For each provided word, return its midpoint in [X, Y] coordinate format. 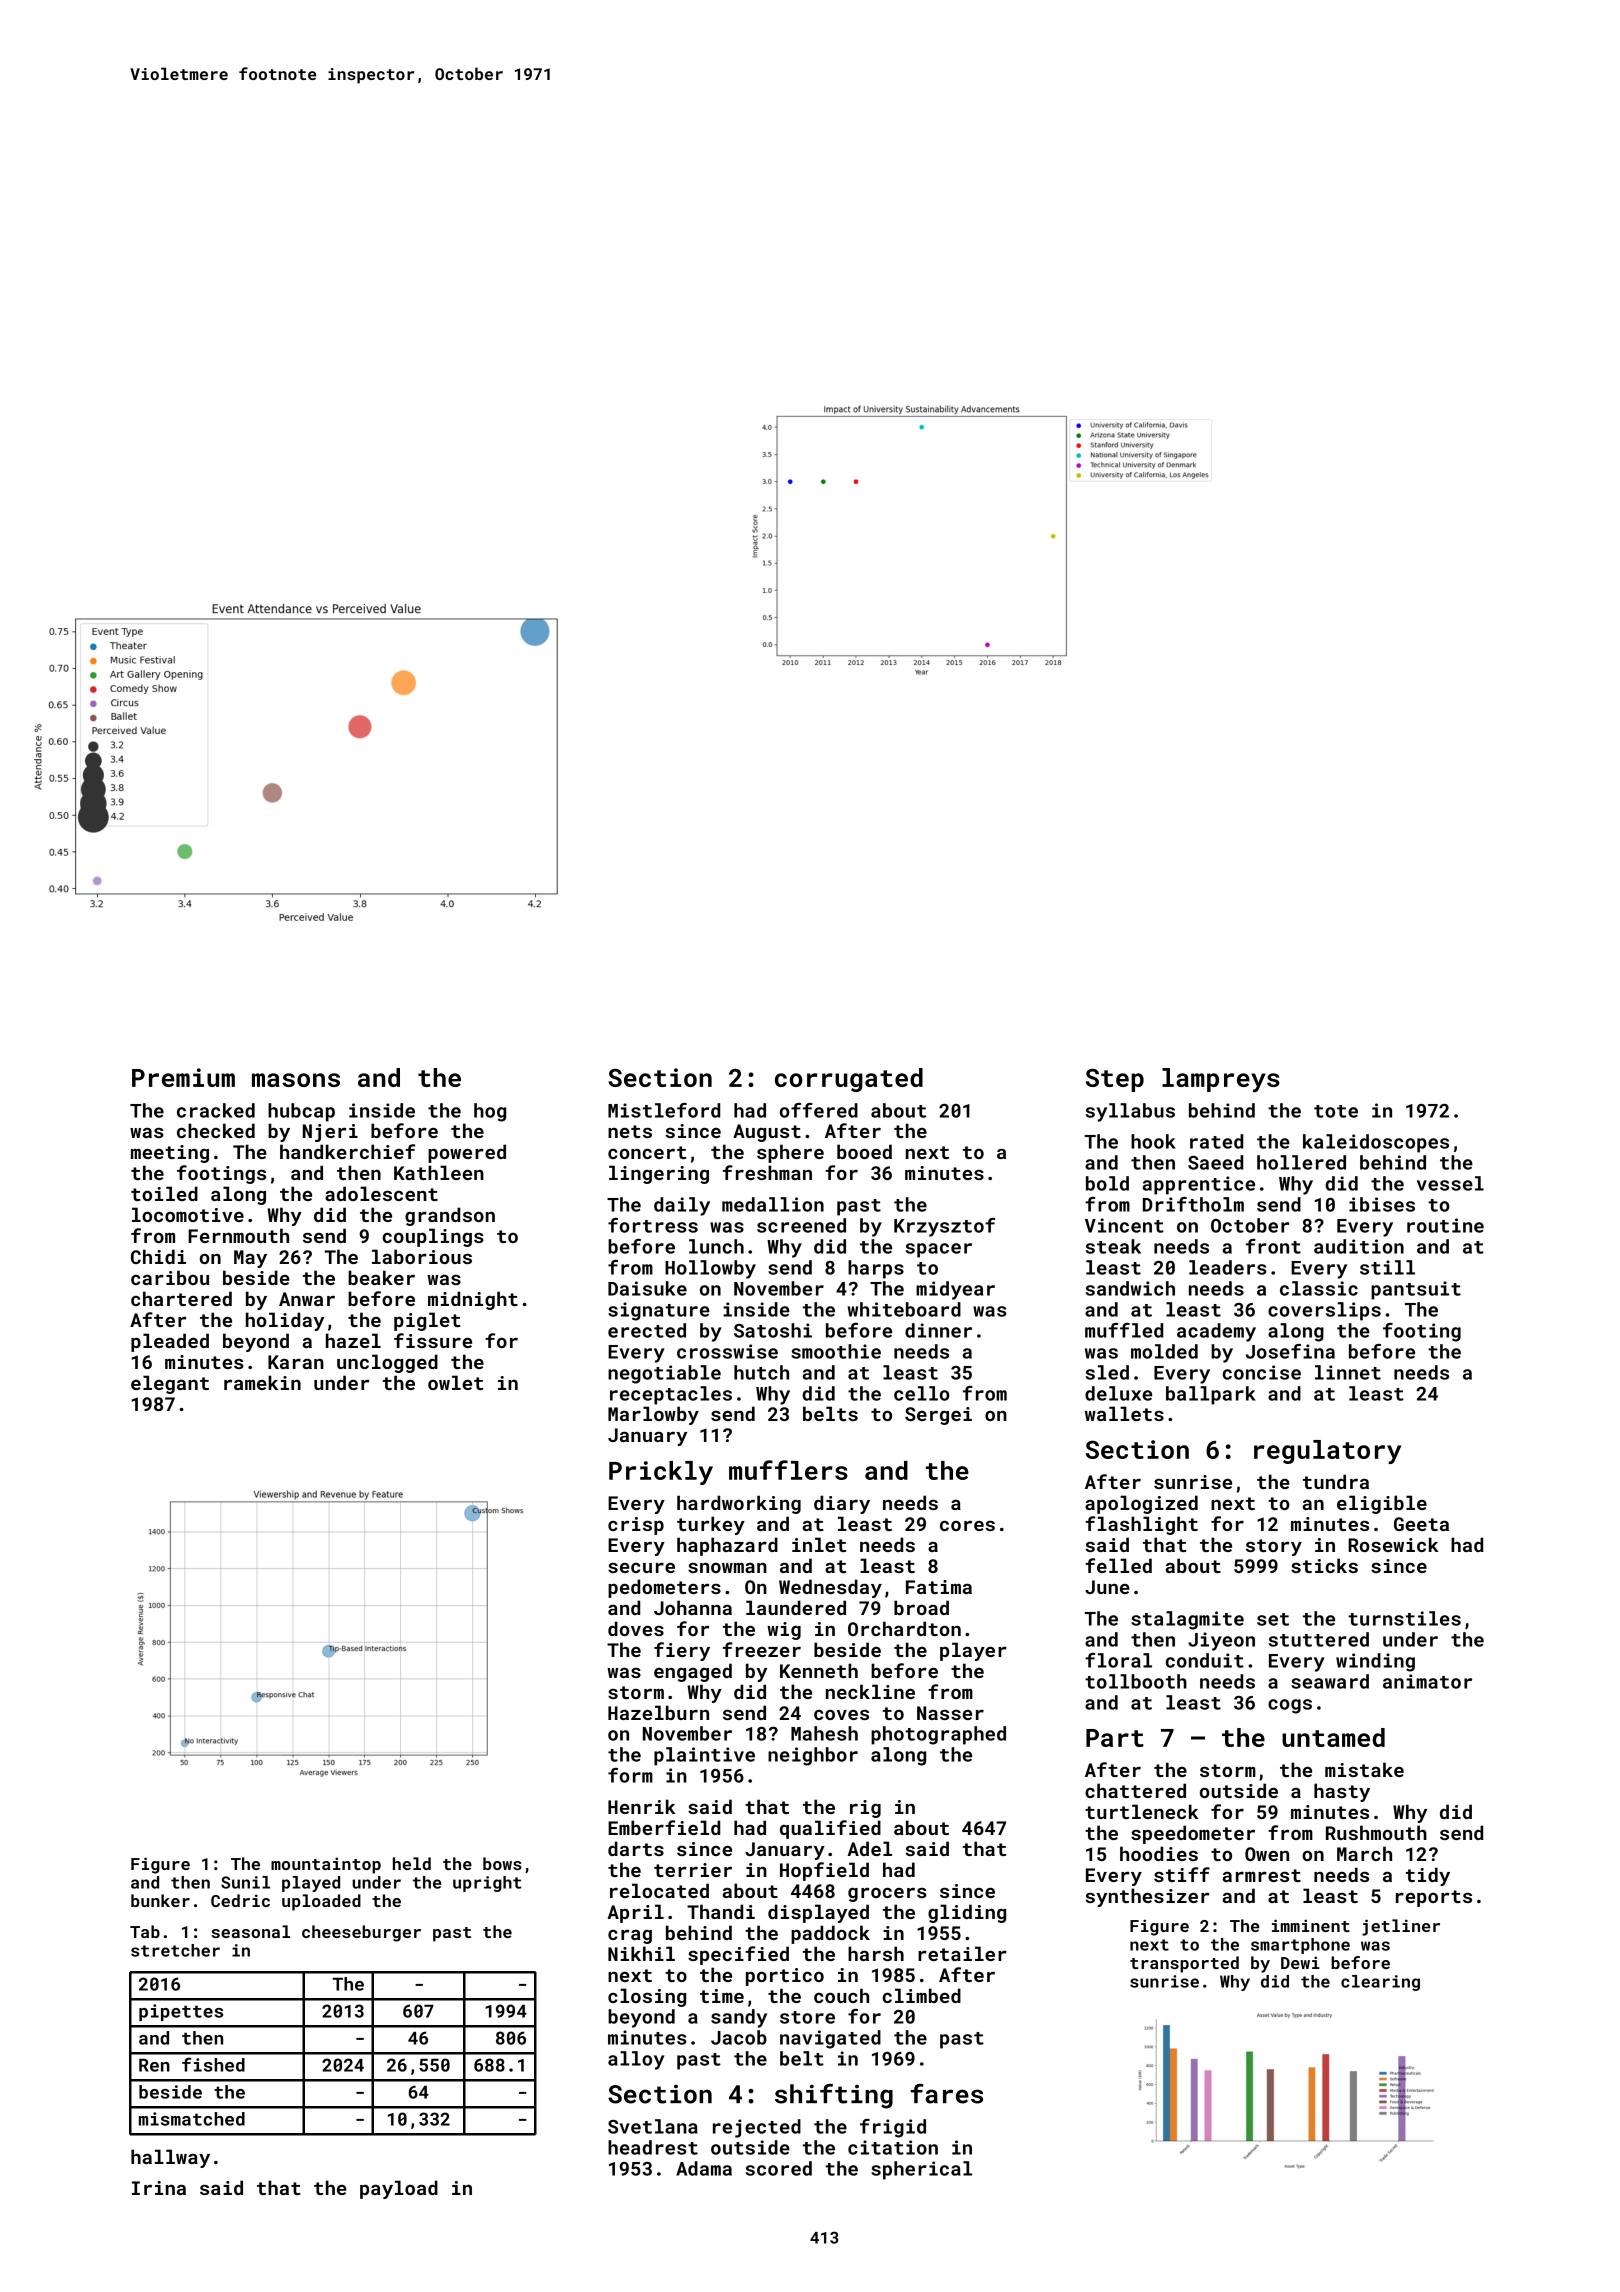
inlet [819, 1544]
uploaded [321, 1902]
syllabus [1130, 1112]
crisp [636, 1526]
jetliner [1401, 1927]
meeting [170, 1154]
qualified [830, 1829]
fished [213, 2064]
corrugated [849, 1080]
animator [1427, 1681]
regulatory [1327, 1452]
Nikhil [641, 1953]
